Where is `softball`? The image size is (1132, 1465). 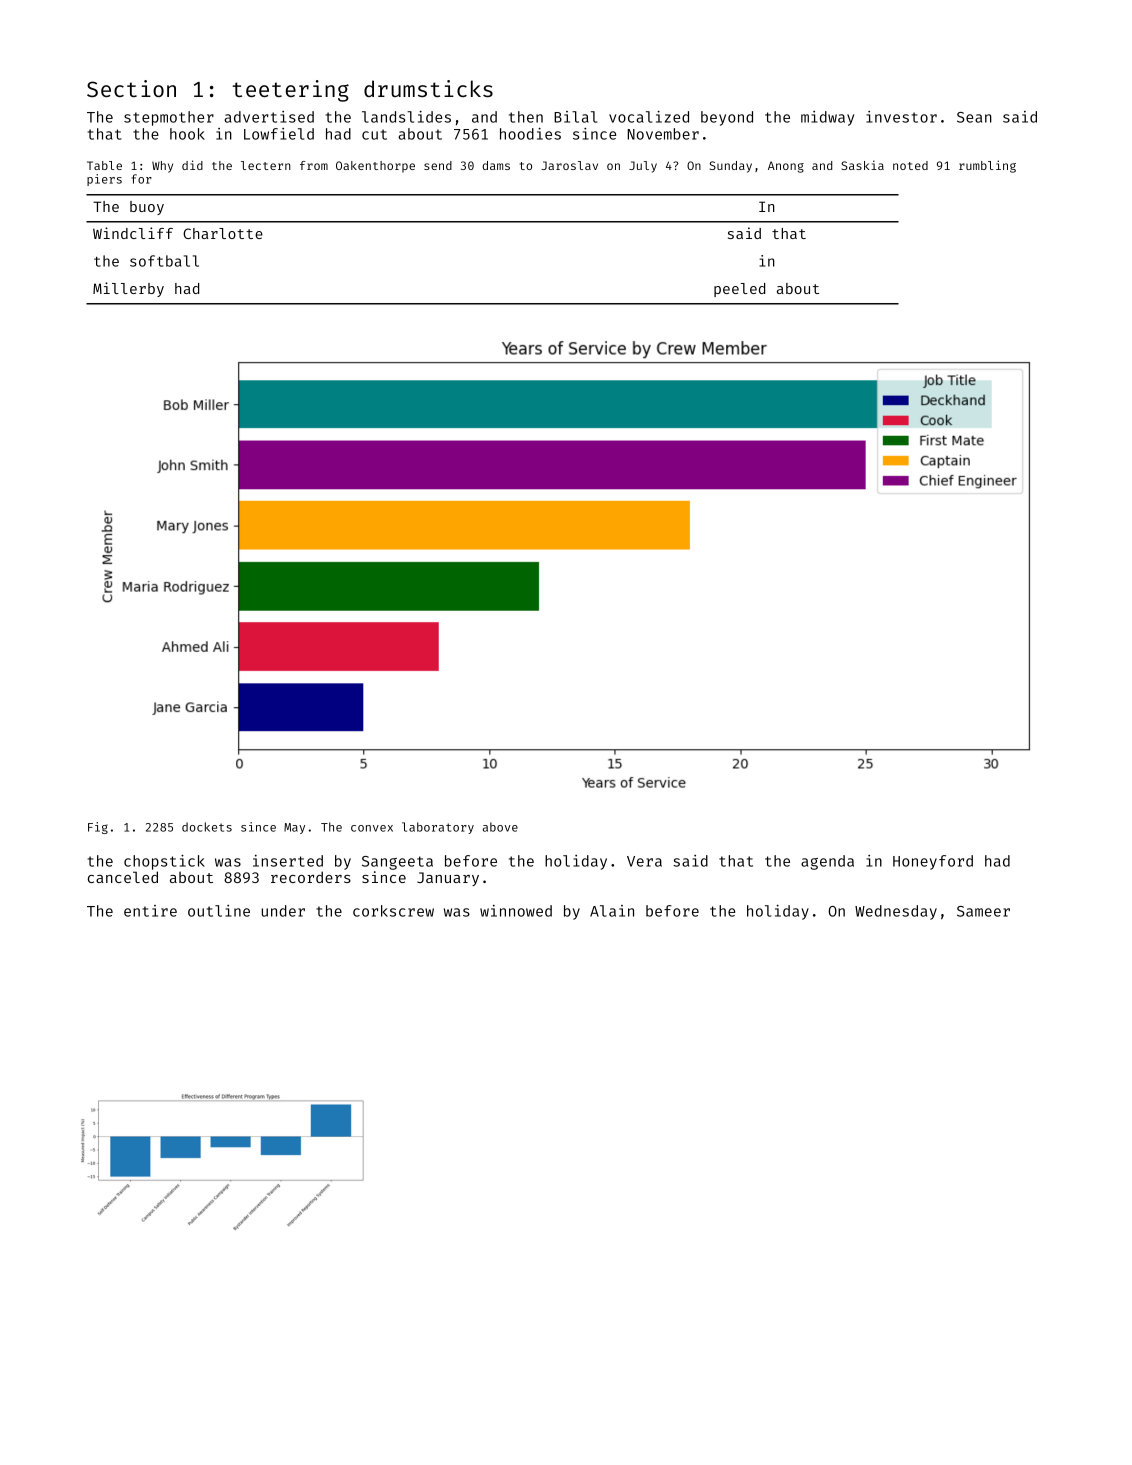
softball is located at coordinates (164, 261).
